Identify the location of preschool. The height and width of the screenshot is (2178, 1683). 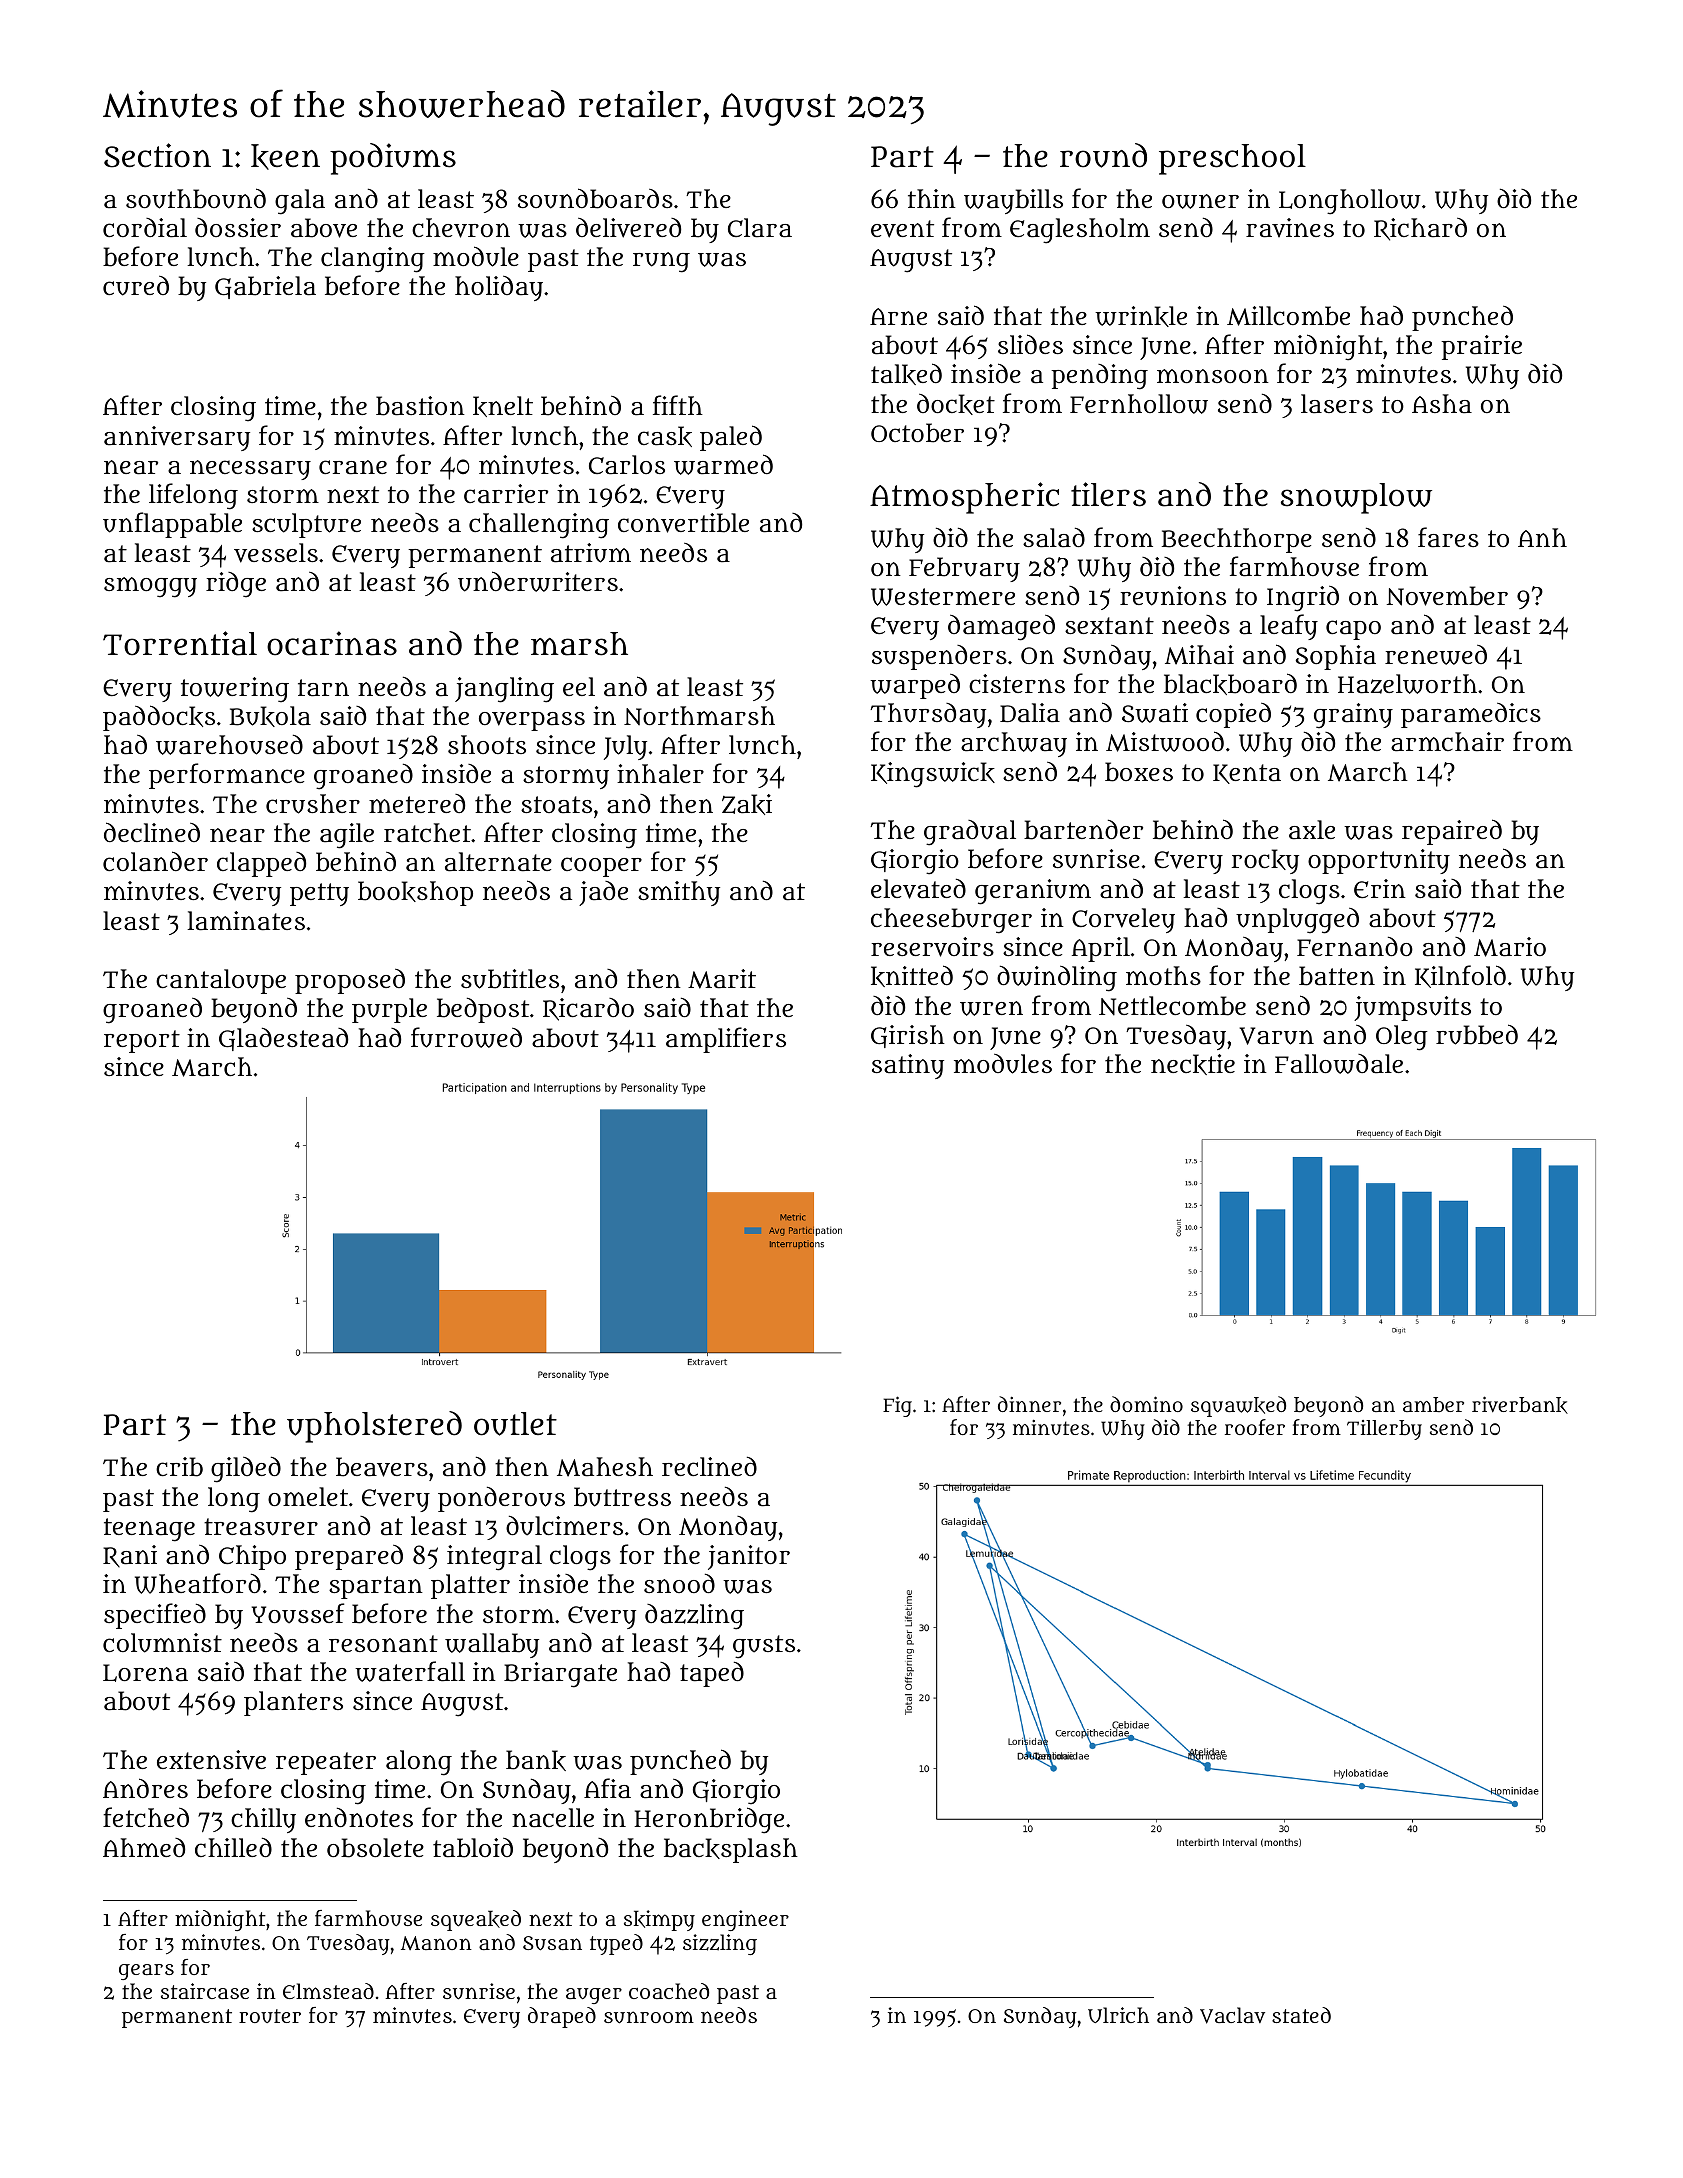
(1232, 159).
